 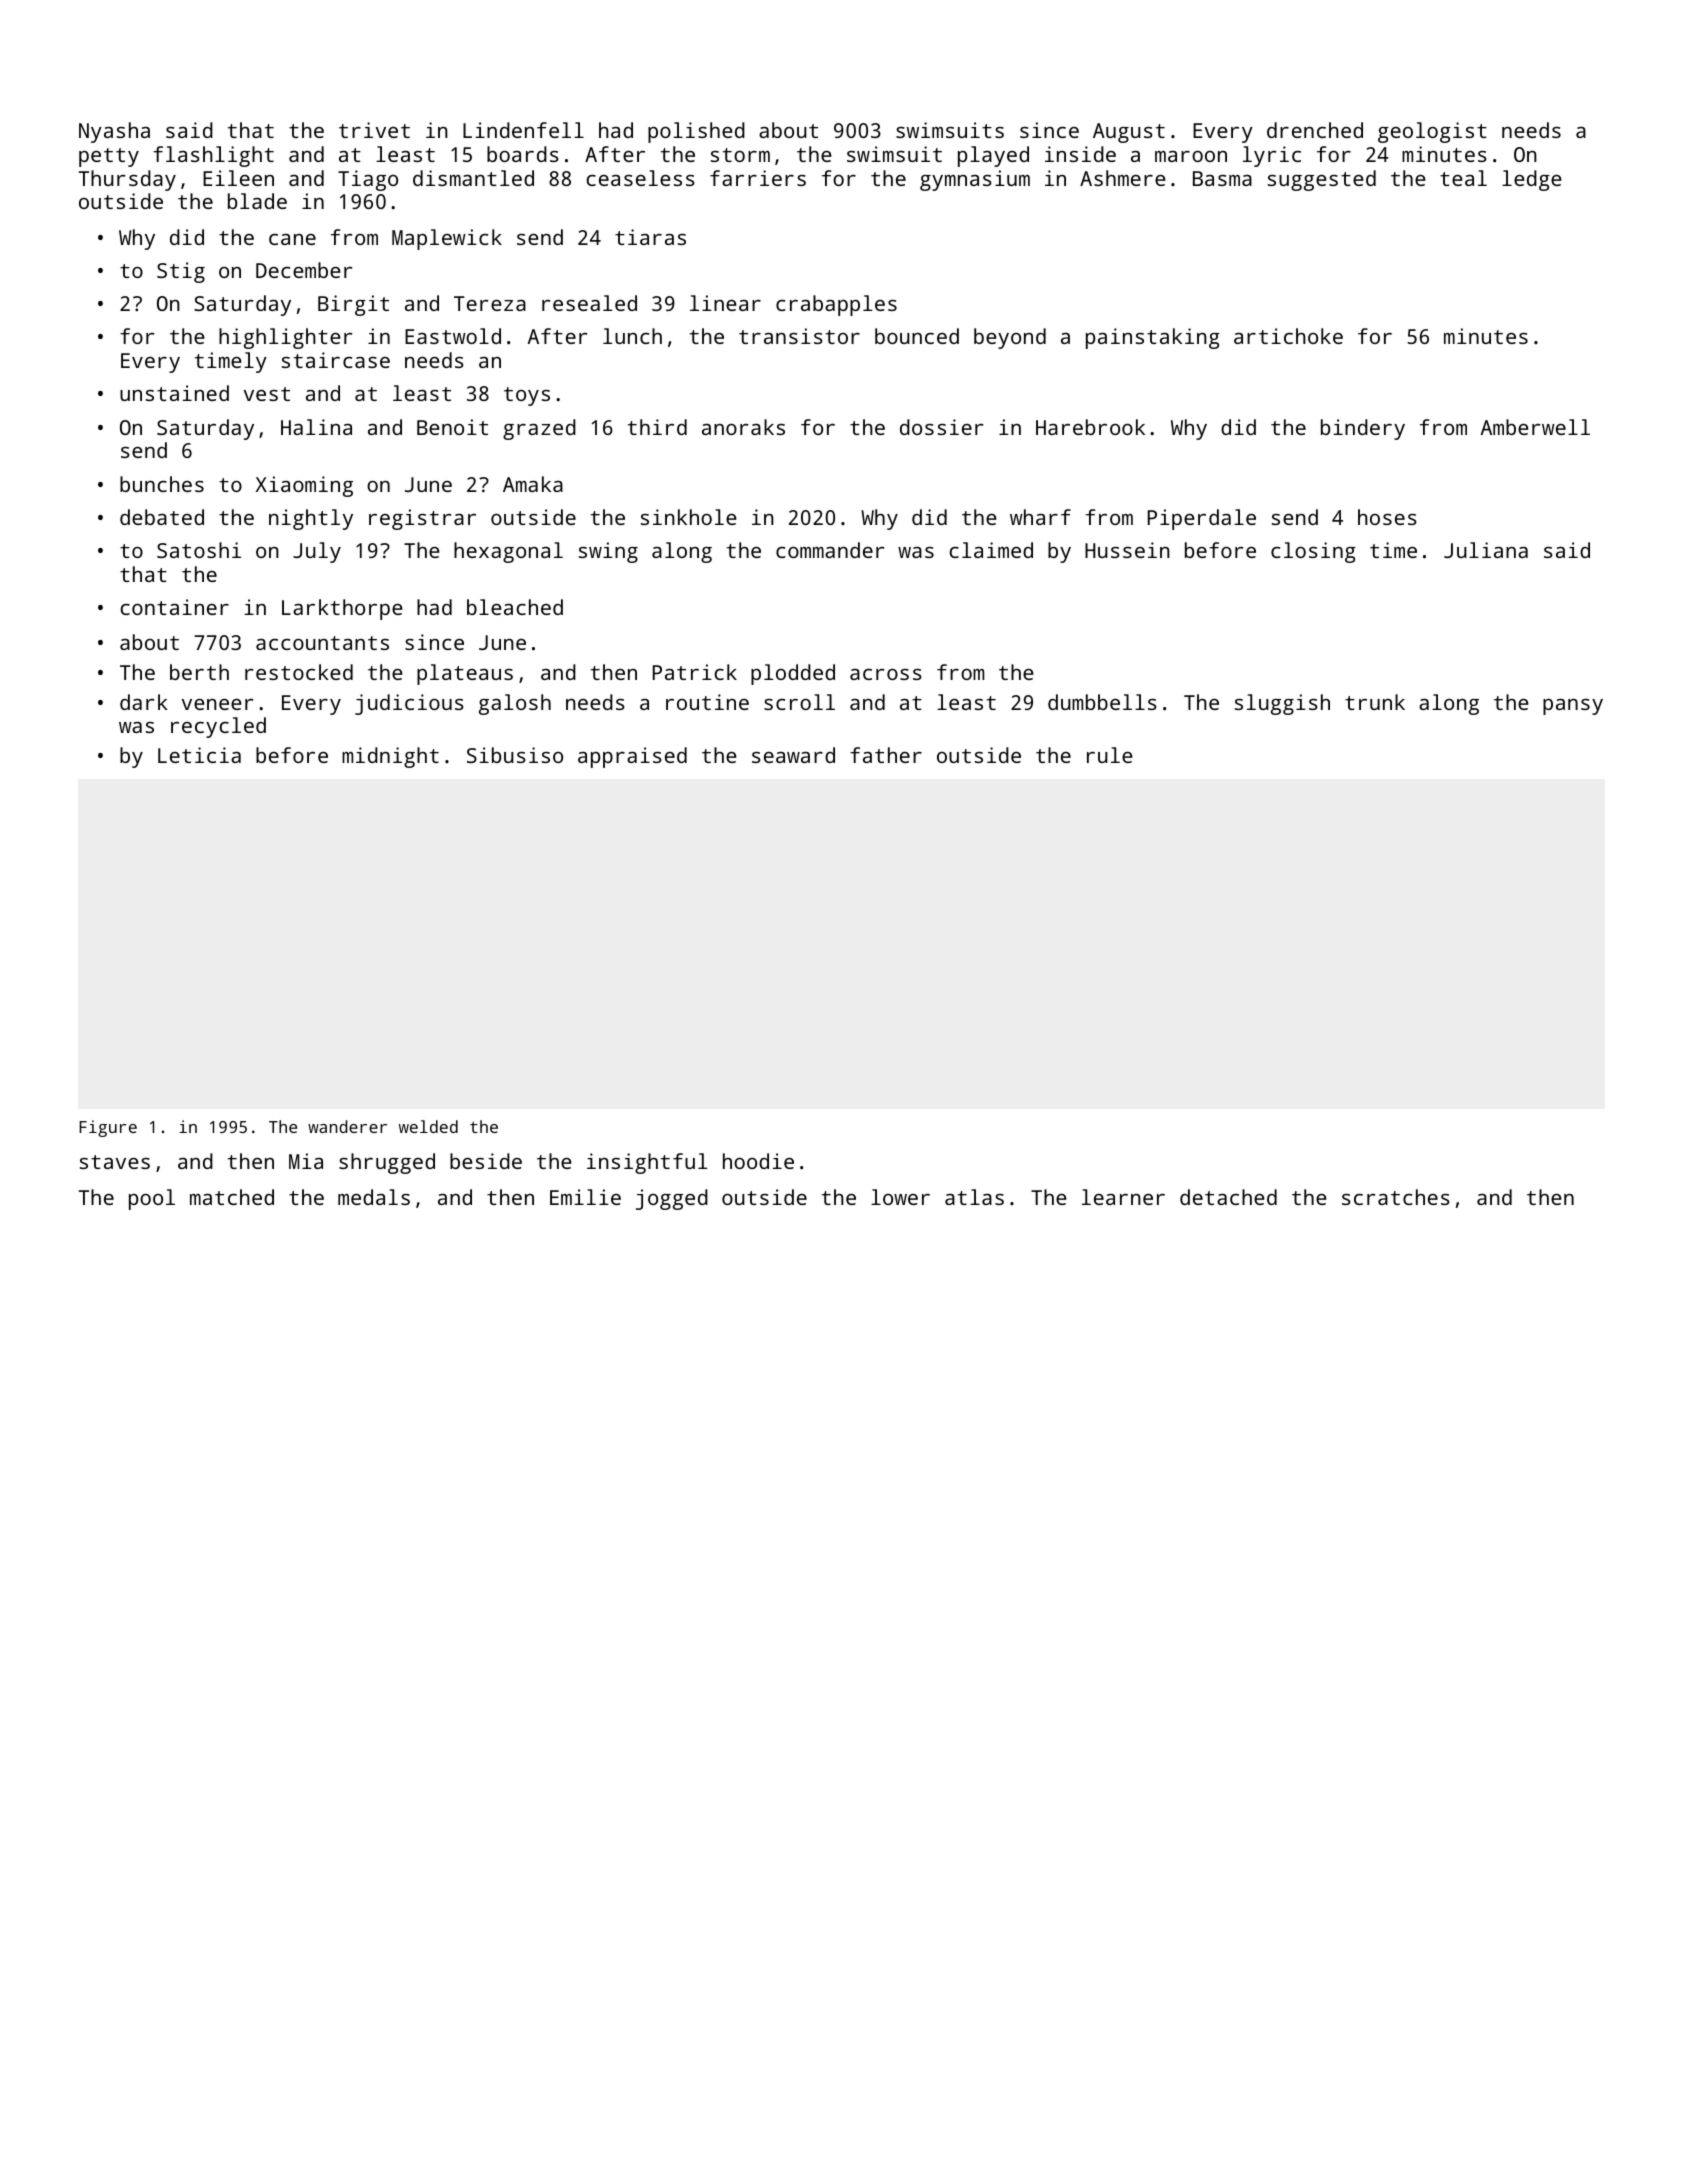 What do you see at coordinates (347, 1126) in the image?
I see `wanderer` at bounding box center [347, 1126].
